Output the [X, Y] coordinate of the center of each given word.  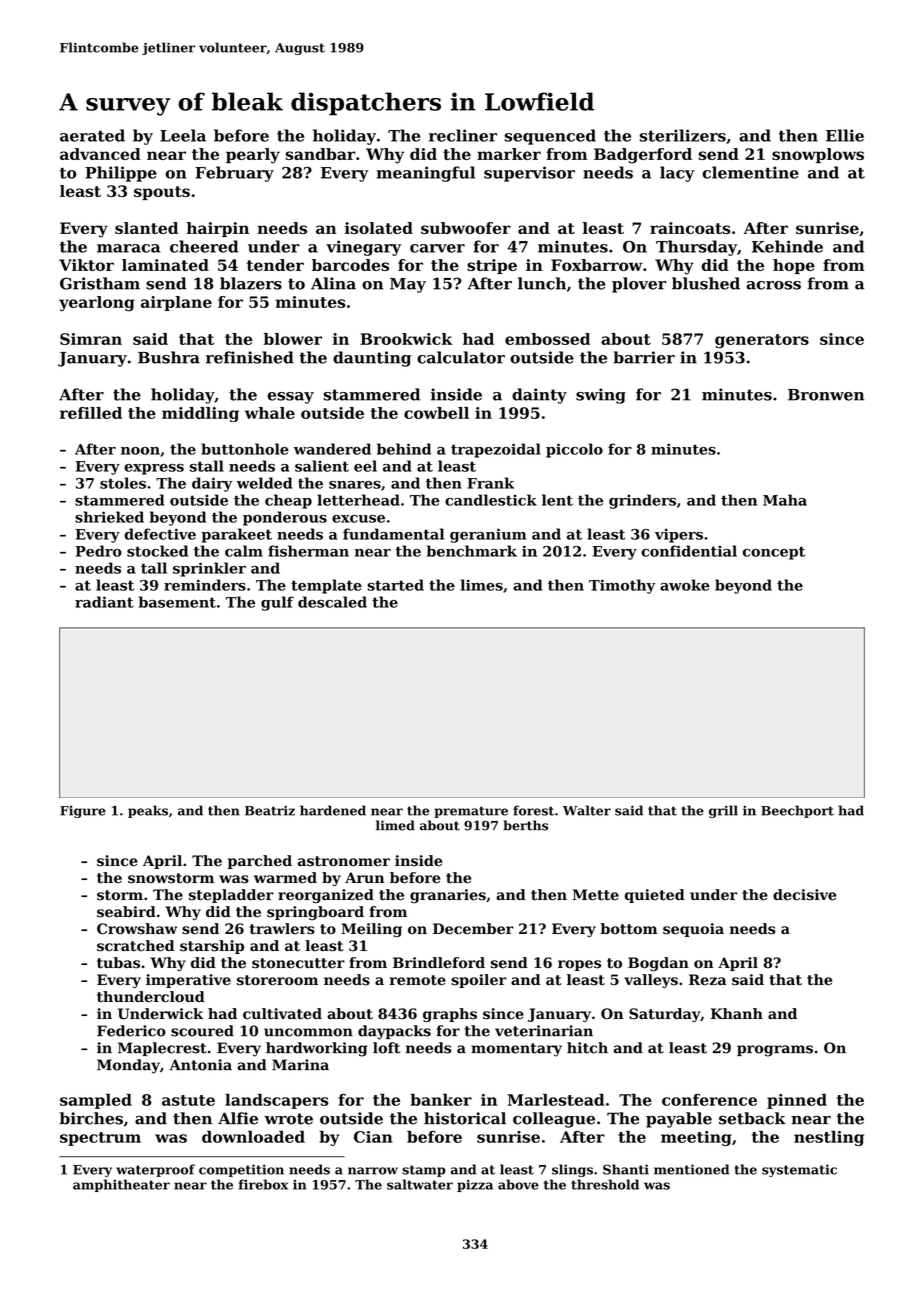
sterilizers [683, 135]
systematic [799, 1170]
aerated [92, 135]
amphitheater [121, 1185]
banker [441, 1099]
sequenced [550, 137]
